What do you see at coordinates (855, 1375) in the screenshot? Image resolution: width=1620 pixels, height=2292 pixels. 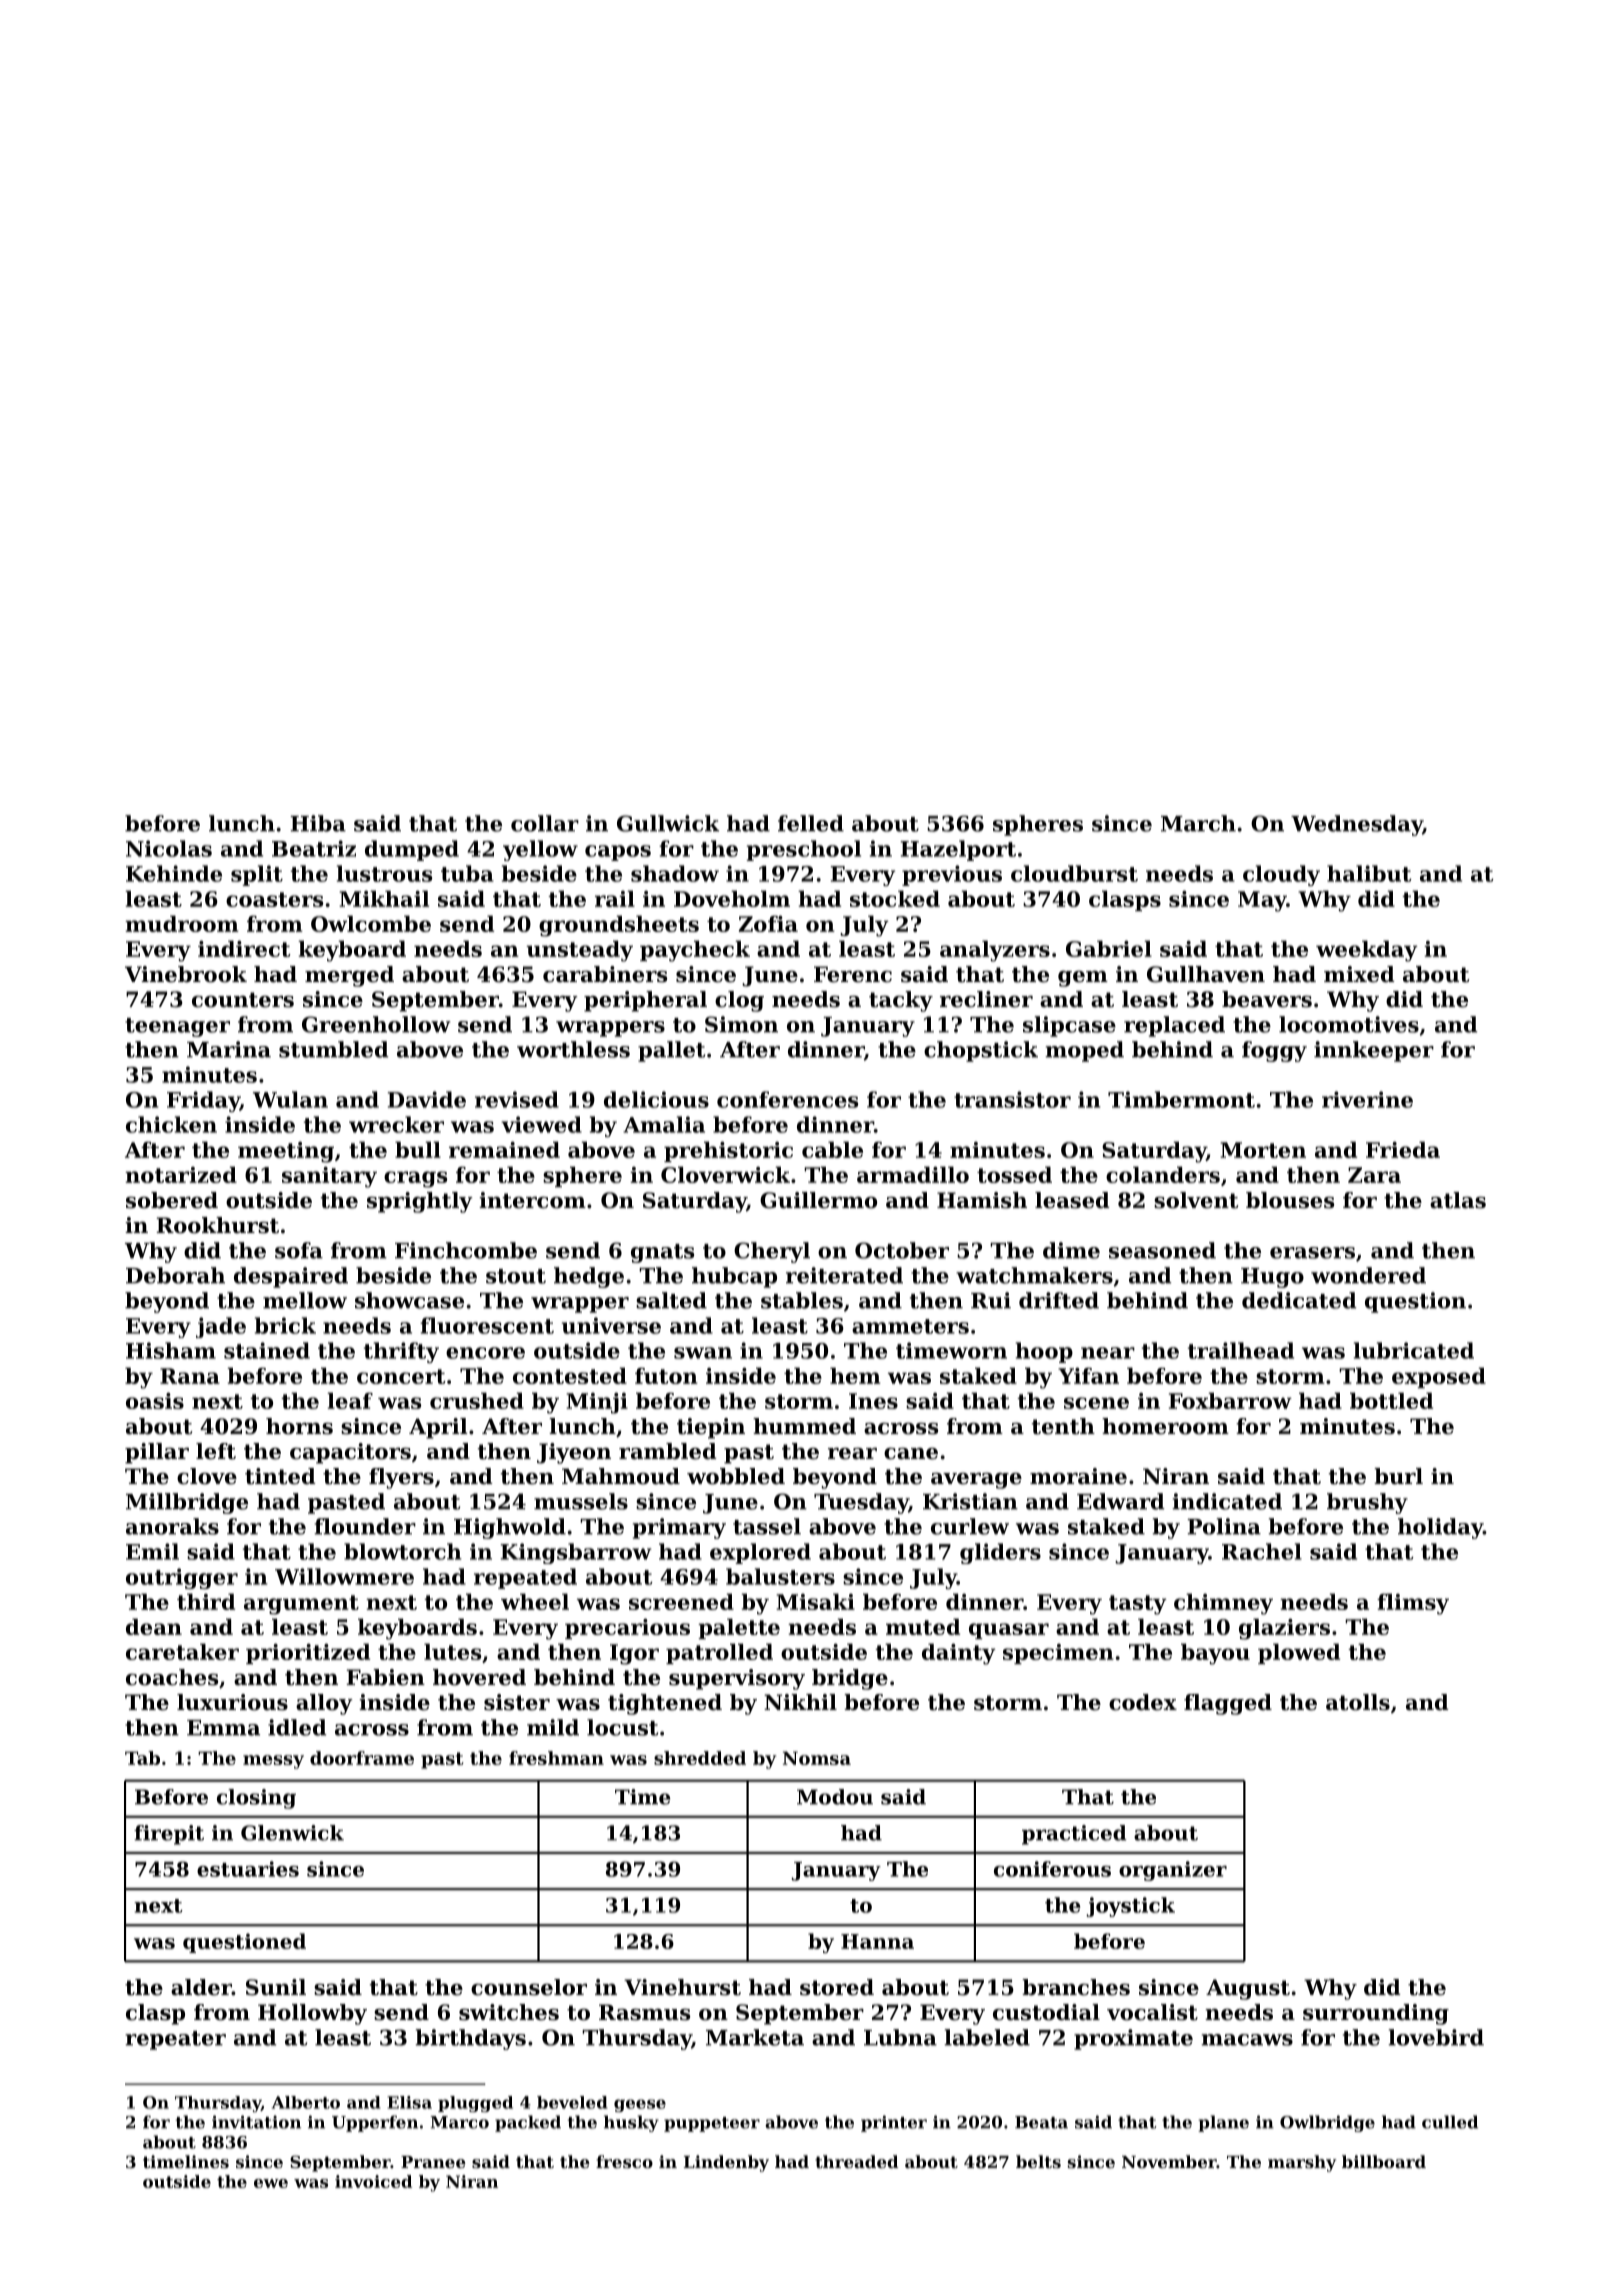 I see `hem` at bounding box center [855, 1375].
